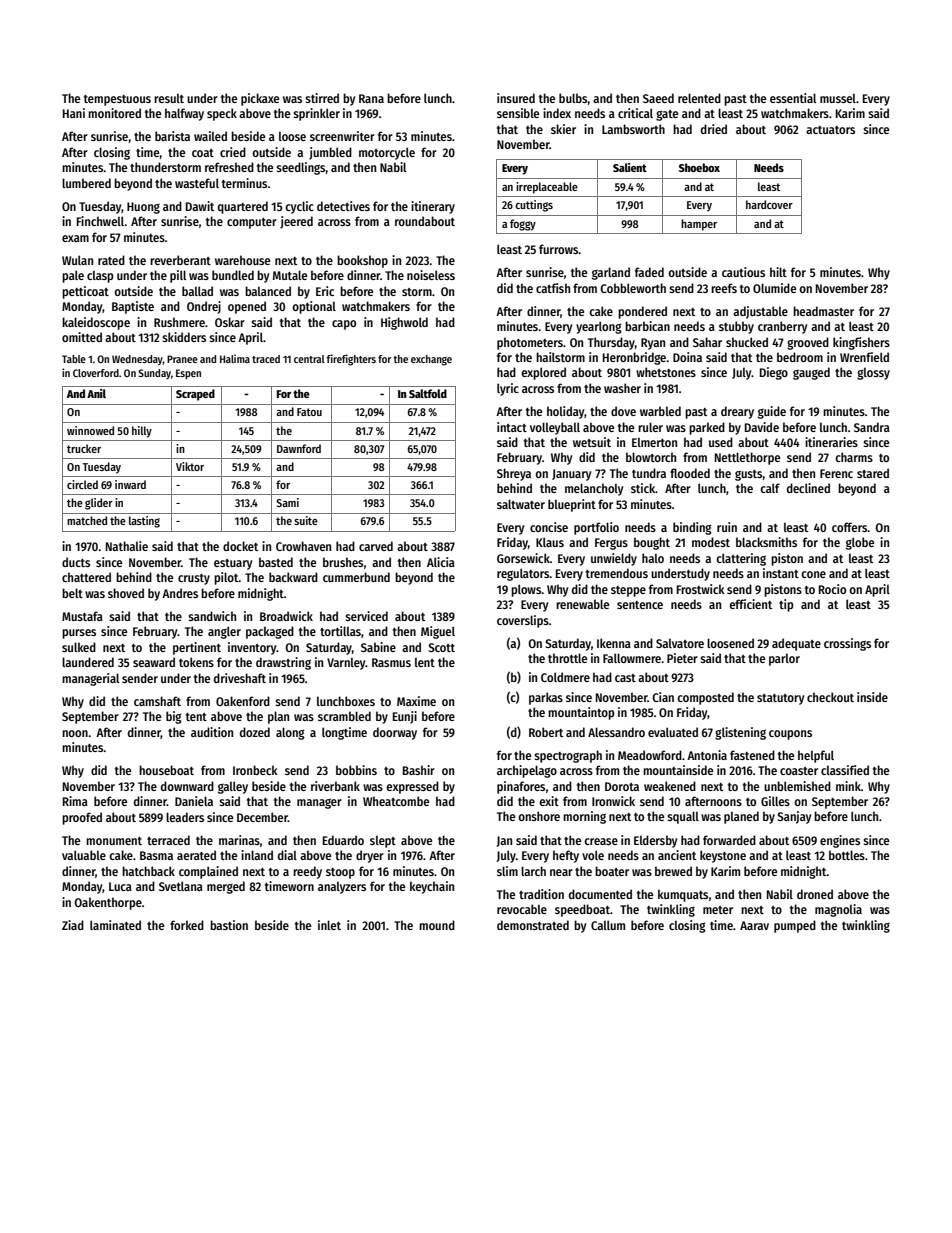 The height and width of the screenshot is (1233, 952). Describe the element at coordinates (196, 662) in the screenshot. I see `tokens` at that location.
